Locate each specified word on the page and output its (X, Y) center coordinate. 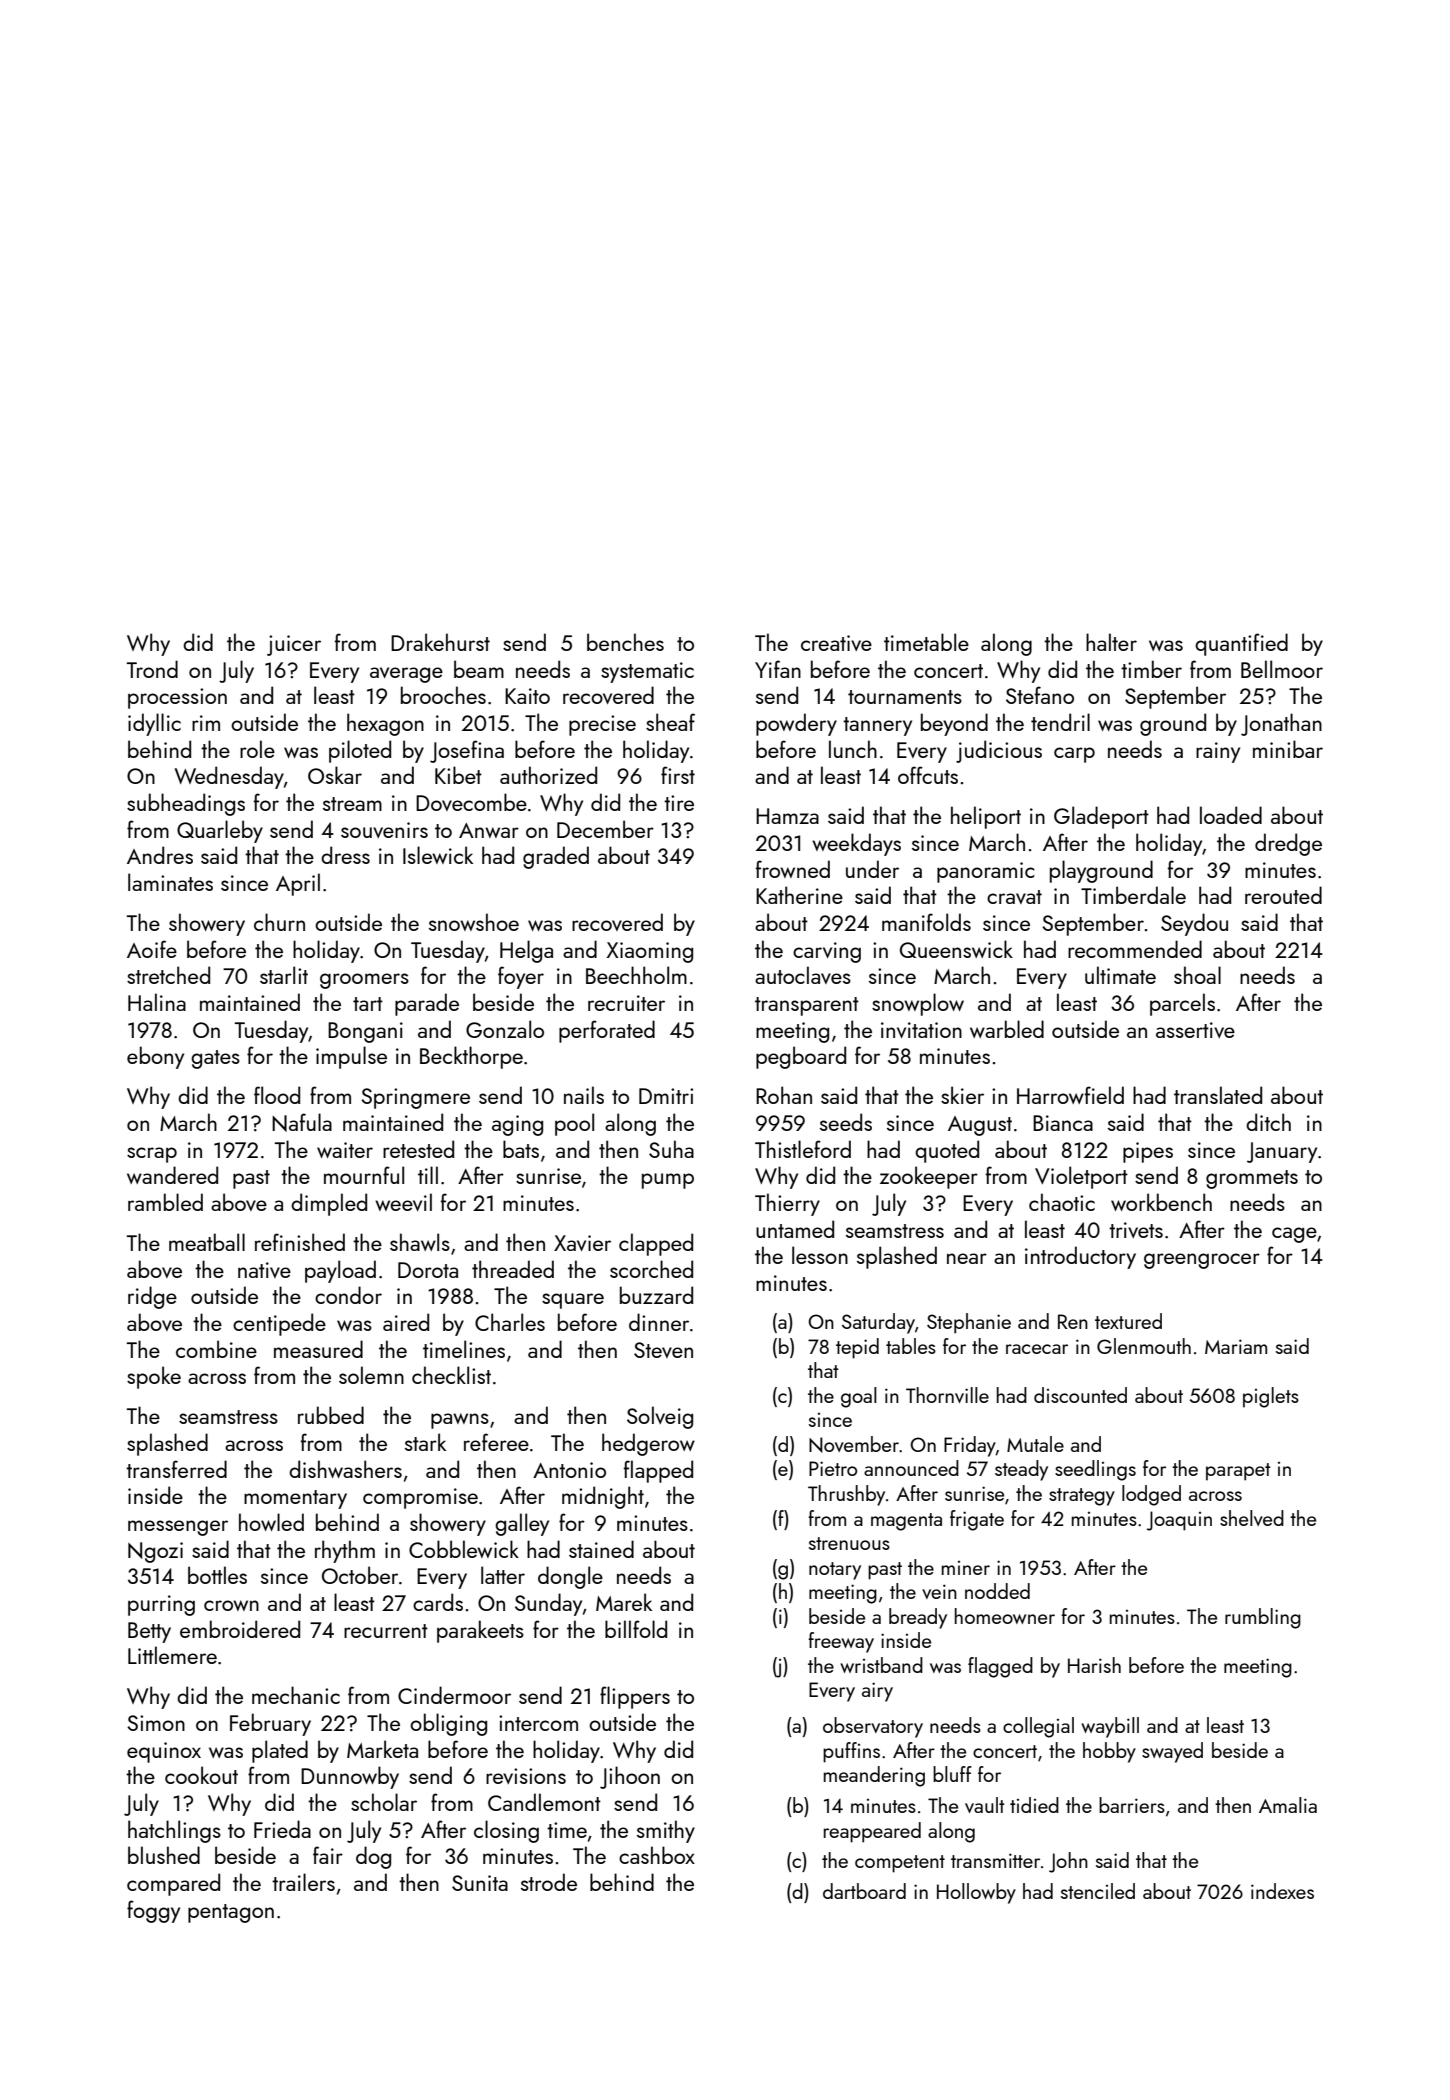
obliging (448, 1724)
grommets (1252, 1179)
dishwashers (345, 1469)
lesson (820, 1255)
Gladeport (1101, 817)
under (872, 869)
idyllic (154, 724)
